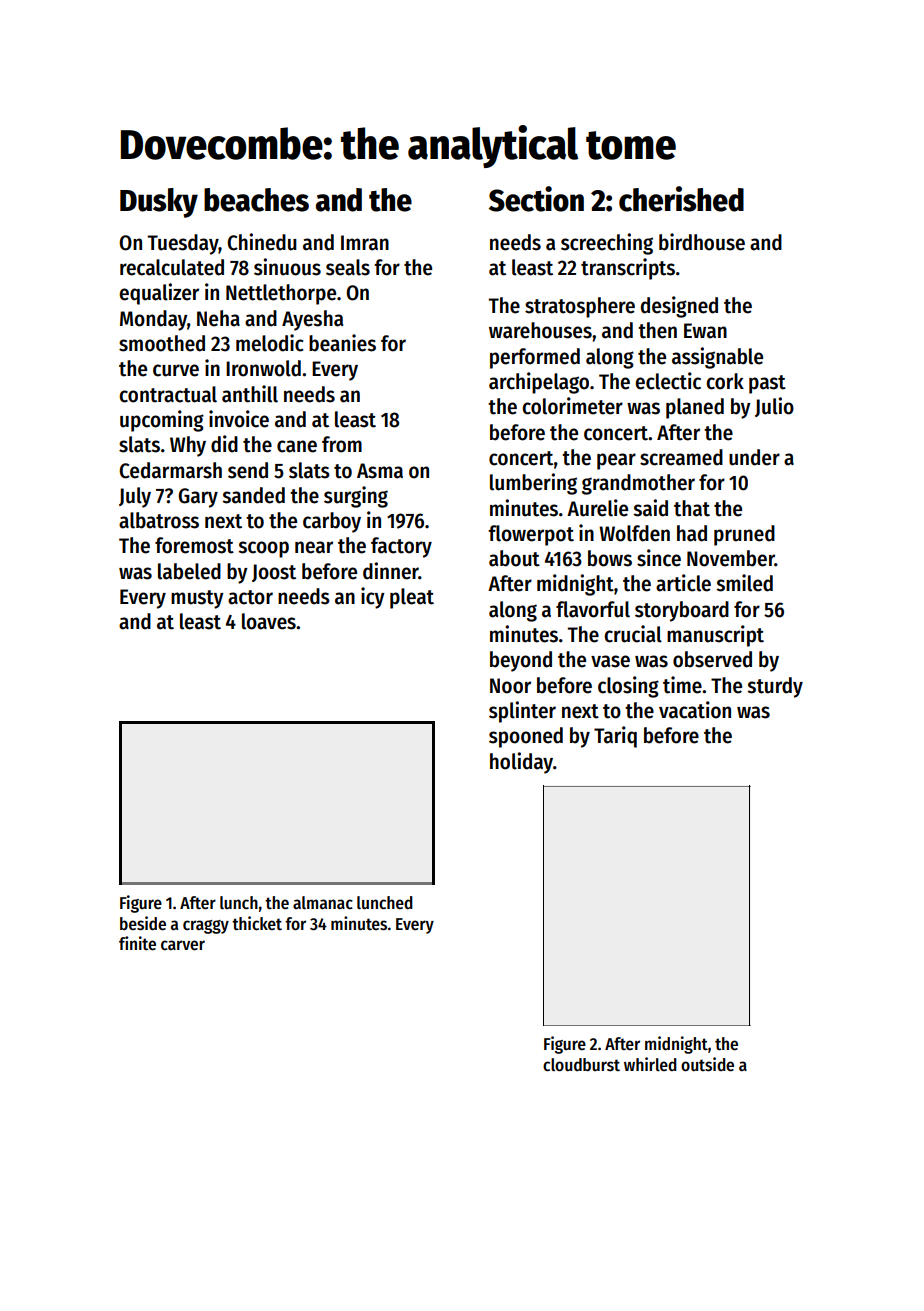  What do you see at coordinates (531, 535) in the image?
I see `flowerpot` at bounding box center [531, 535].
